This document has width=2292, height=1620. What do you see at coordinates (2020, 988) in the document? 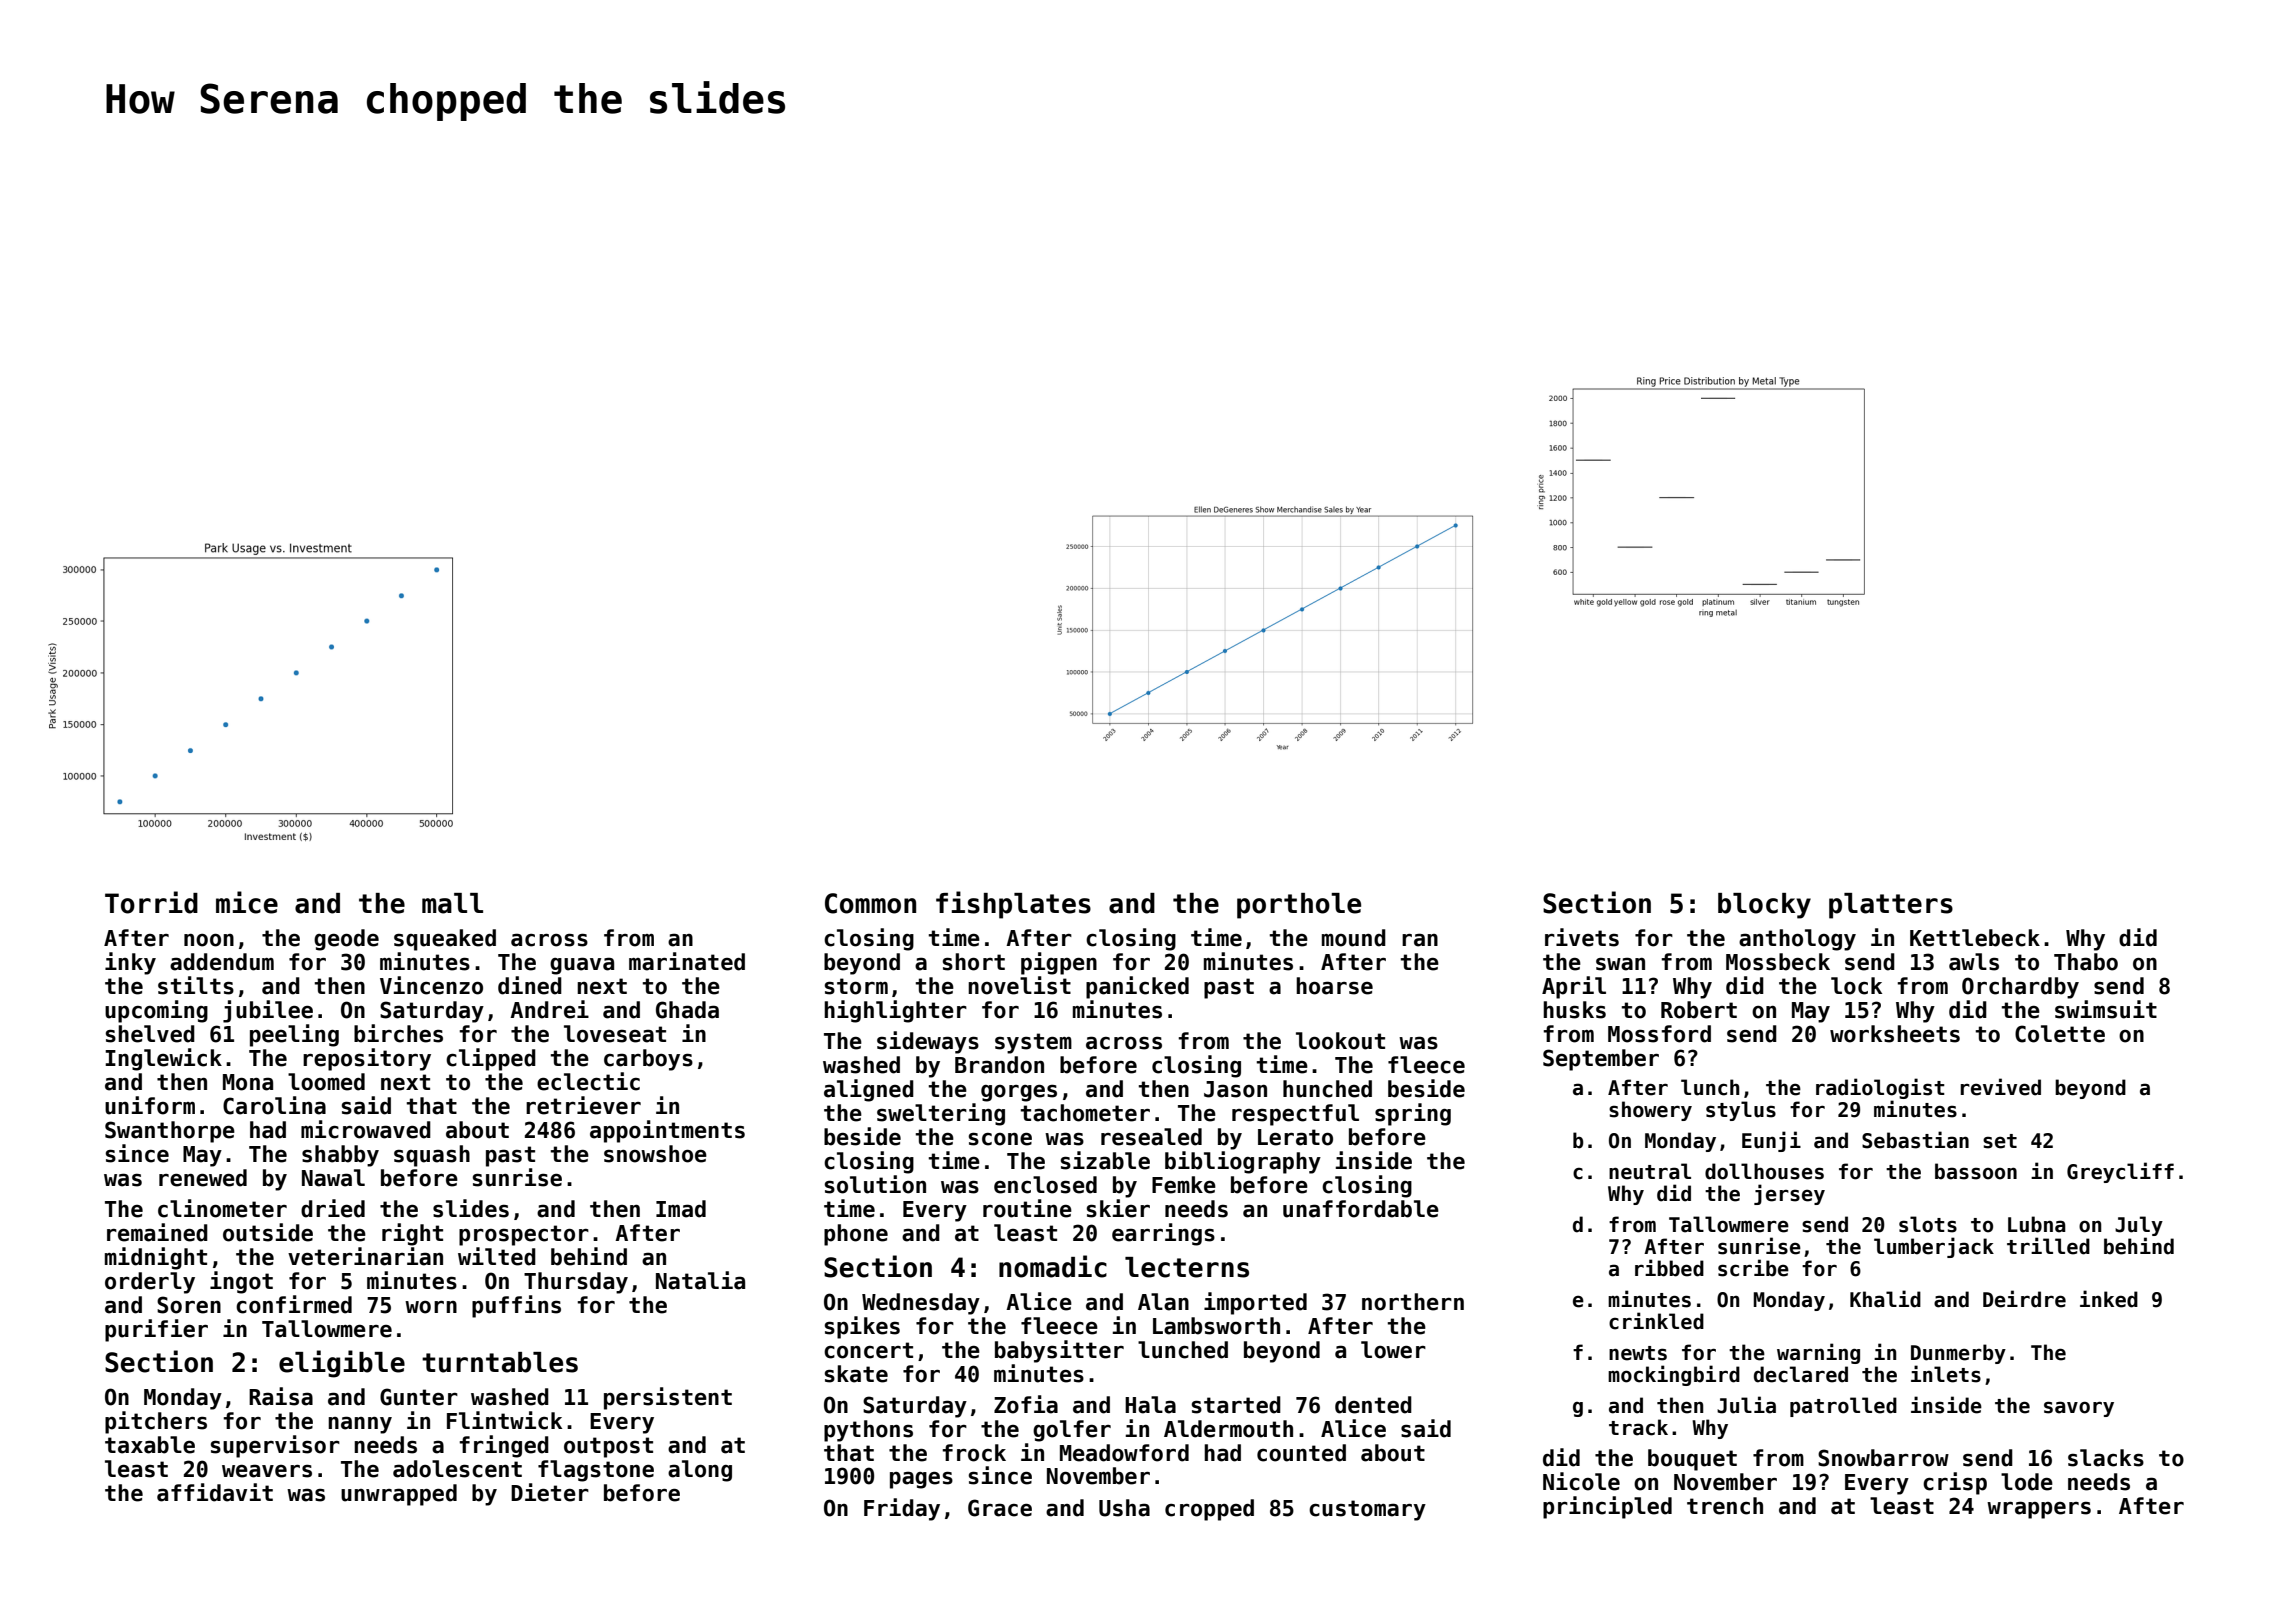
I see `Orchardby` at bounding box center [2020, 988].
